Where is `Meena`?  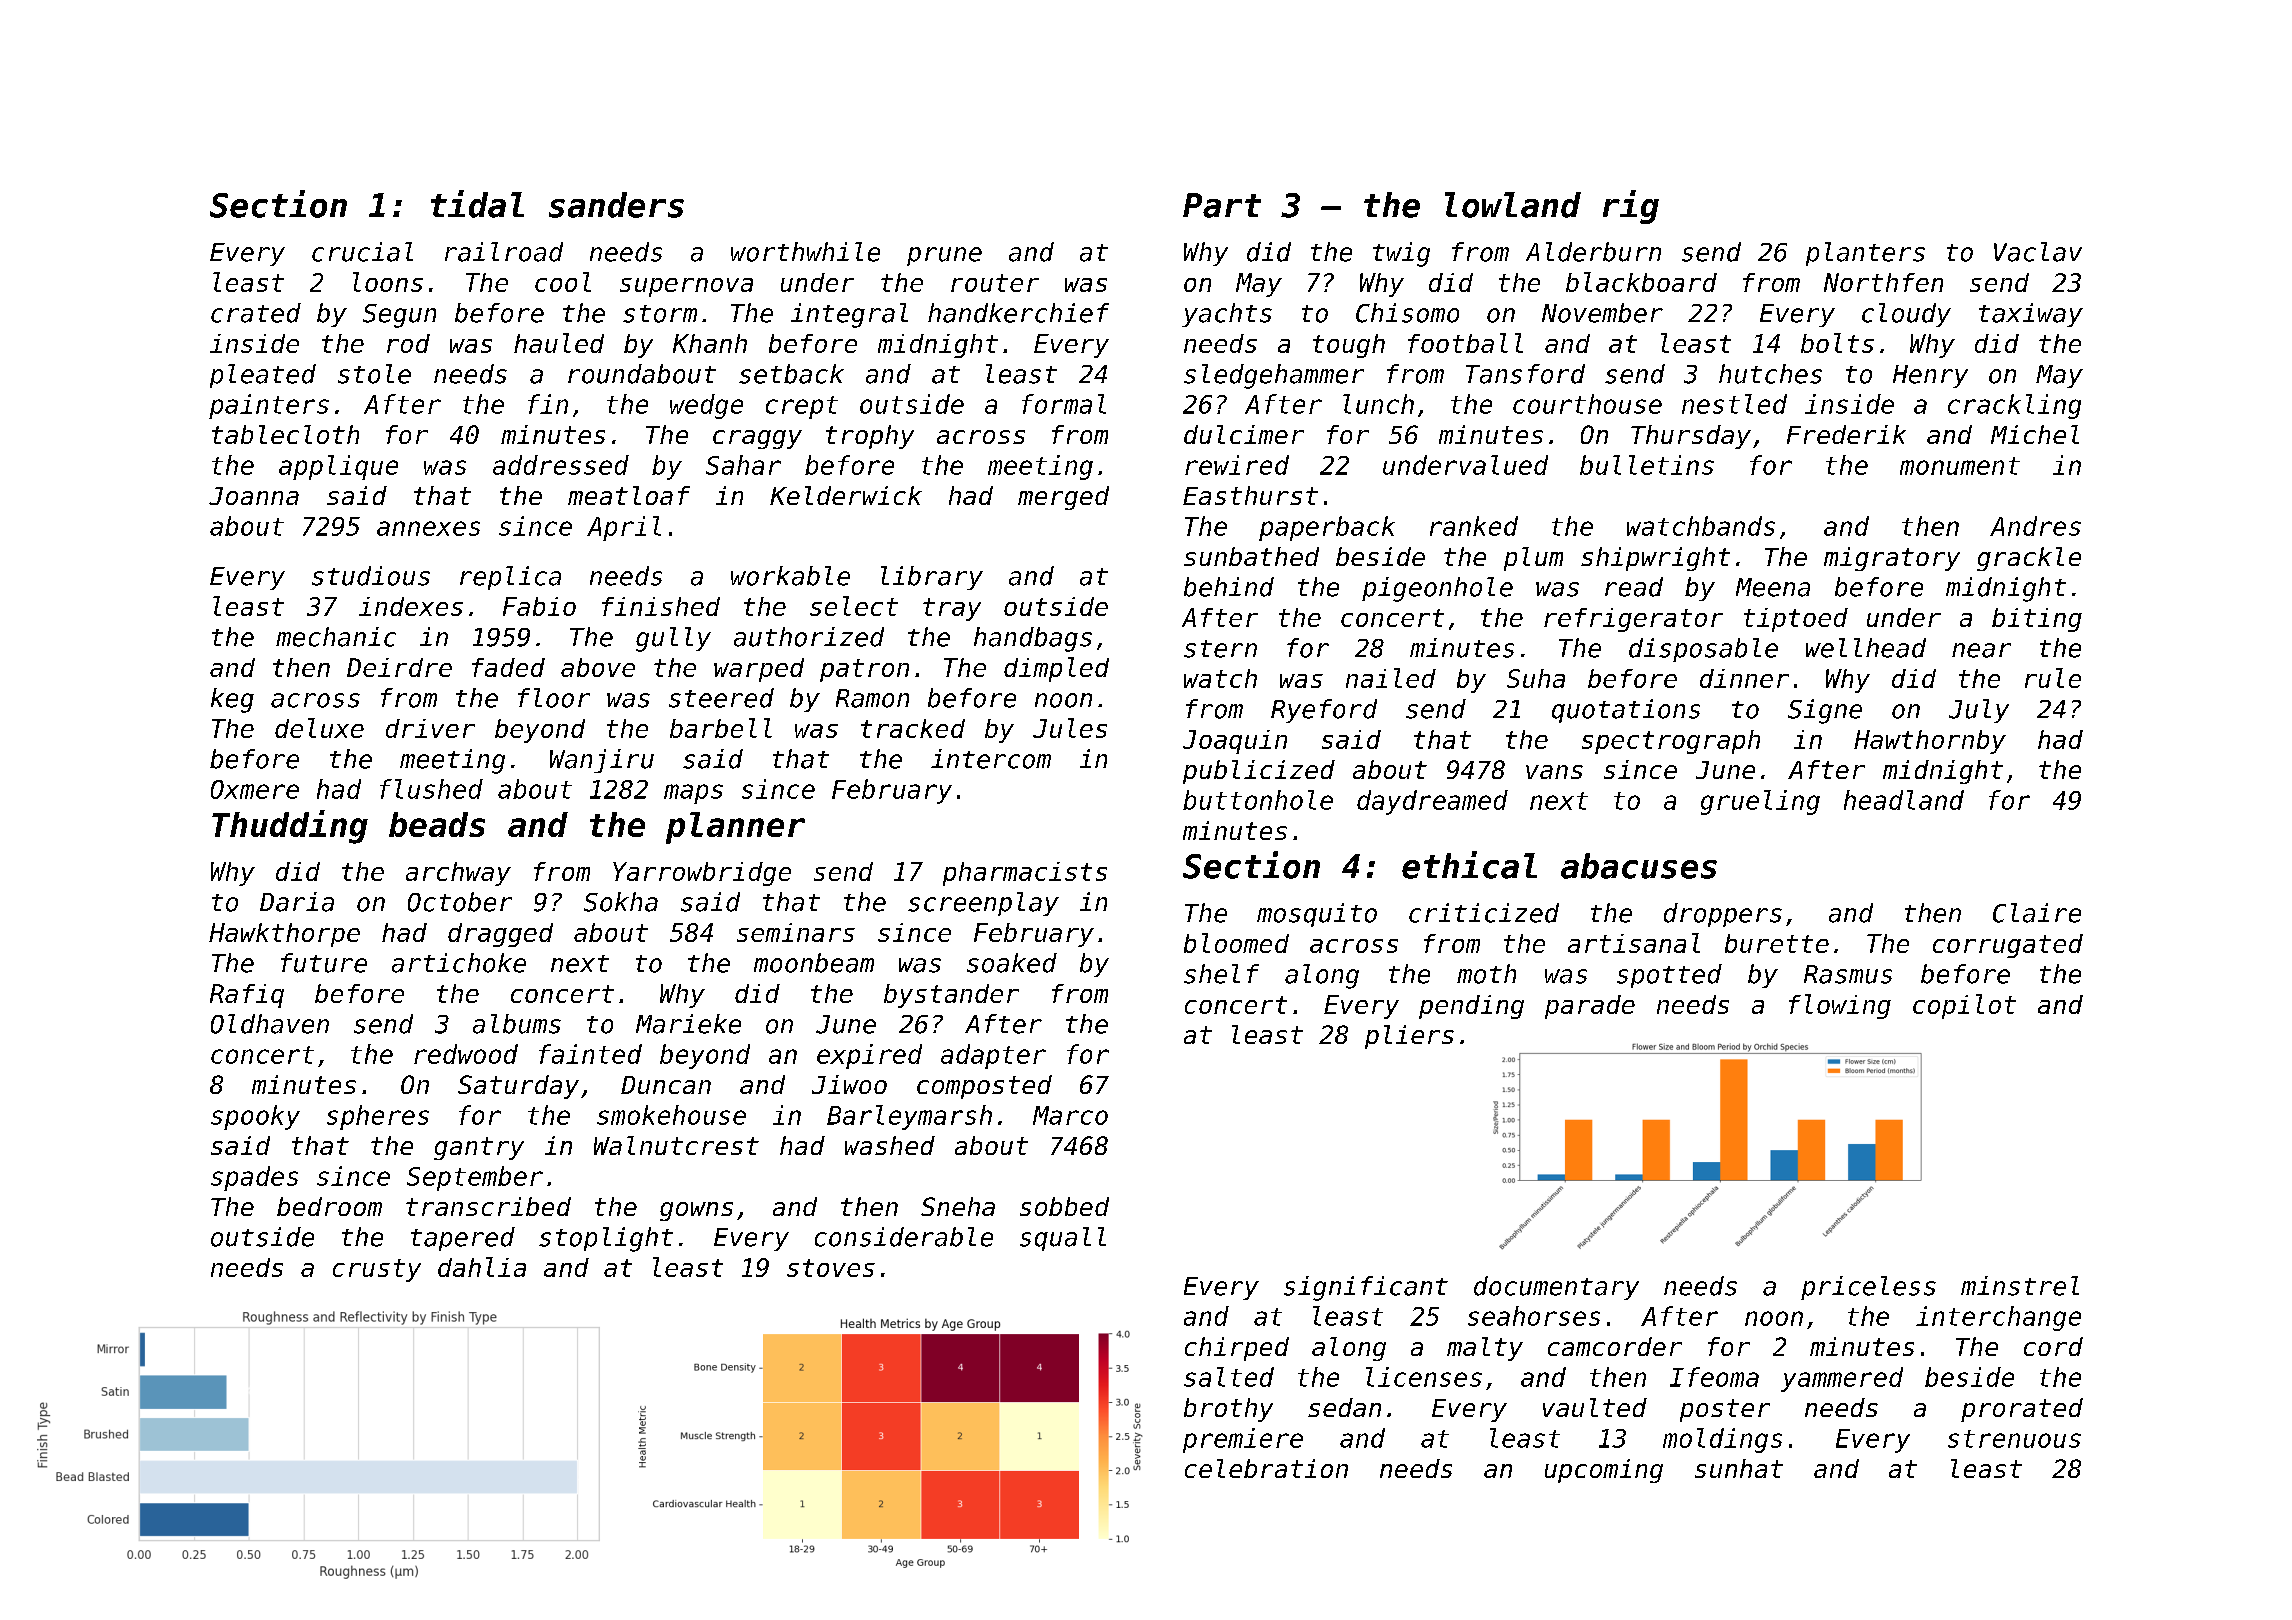 Meena is located at coordinates (1773, 587).
